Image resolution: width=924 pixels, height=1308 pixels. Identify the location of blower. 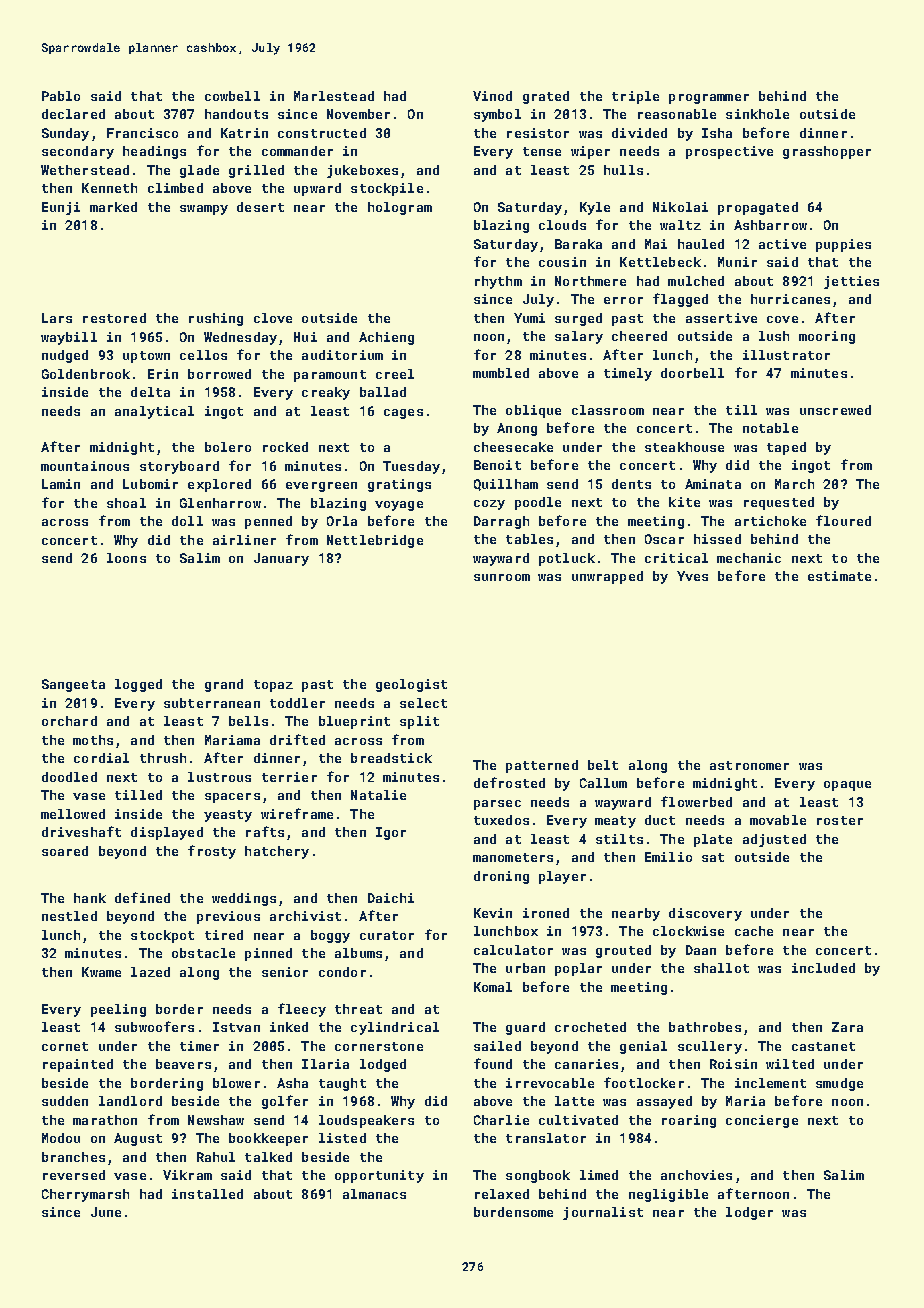
(236, 1083).
